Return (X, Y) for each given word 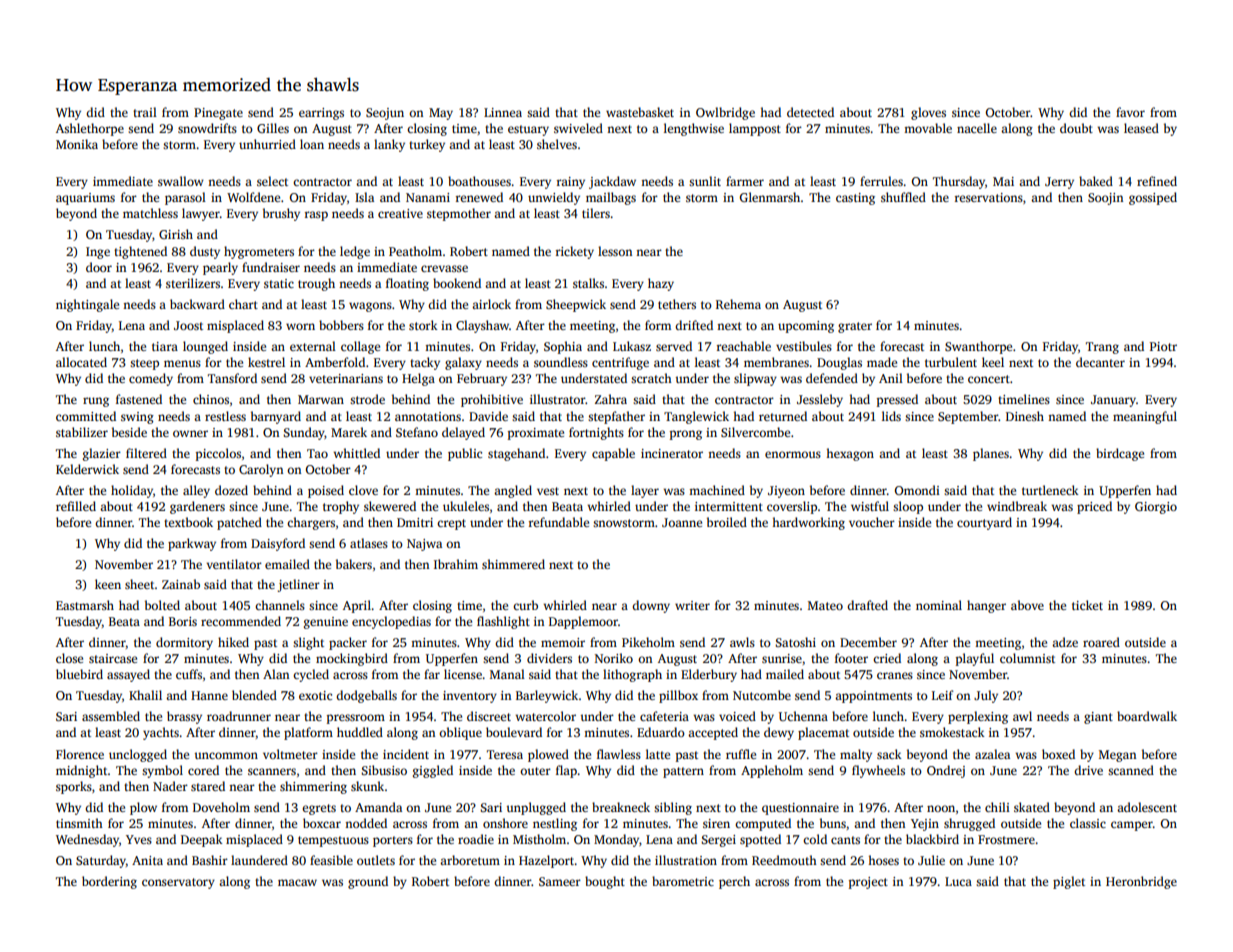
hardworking (808, 523)
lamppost (755, 129)
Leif (943, 695)
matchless (150, 213)
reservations (989, 197)
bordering (109, 882)
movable (928, 128)
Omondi (917, 490)
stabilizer (82, 432)
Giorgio (1156, 508)
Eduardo (661, 732)
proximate (536, 434)
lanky (389, 145)
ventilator (234, 564)
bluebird (79, 674)
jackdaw (612, 182)
